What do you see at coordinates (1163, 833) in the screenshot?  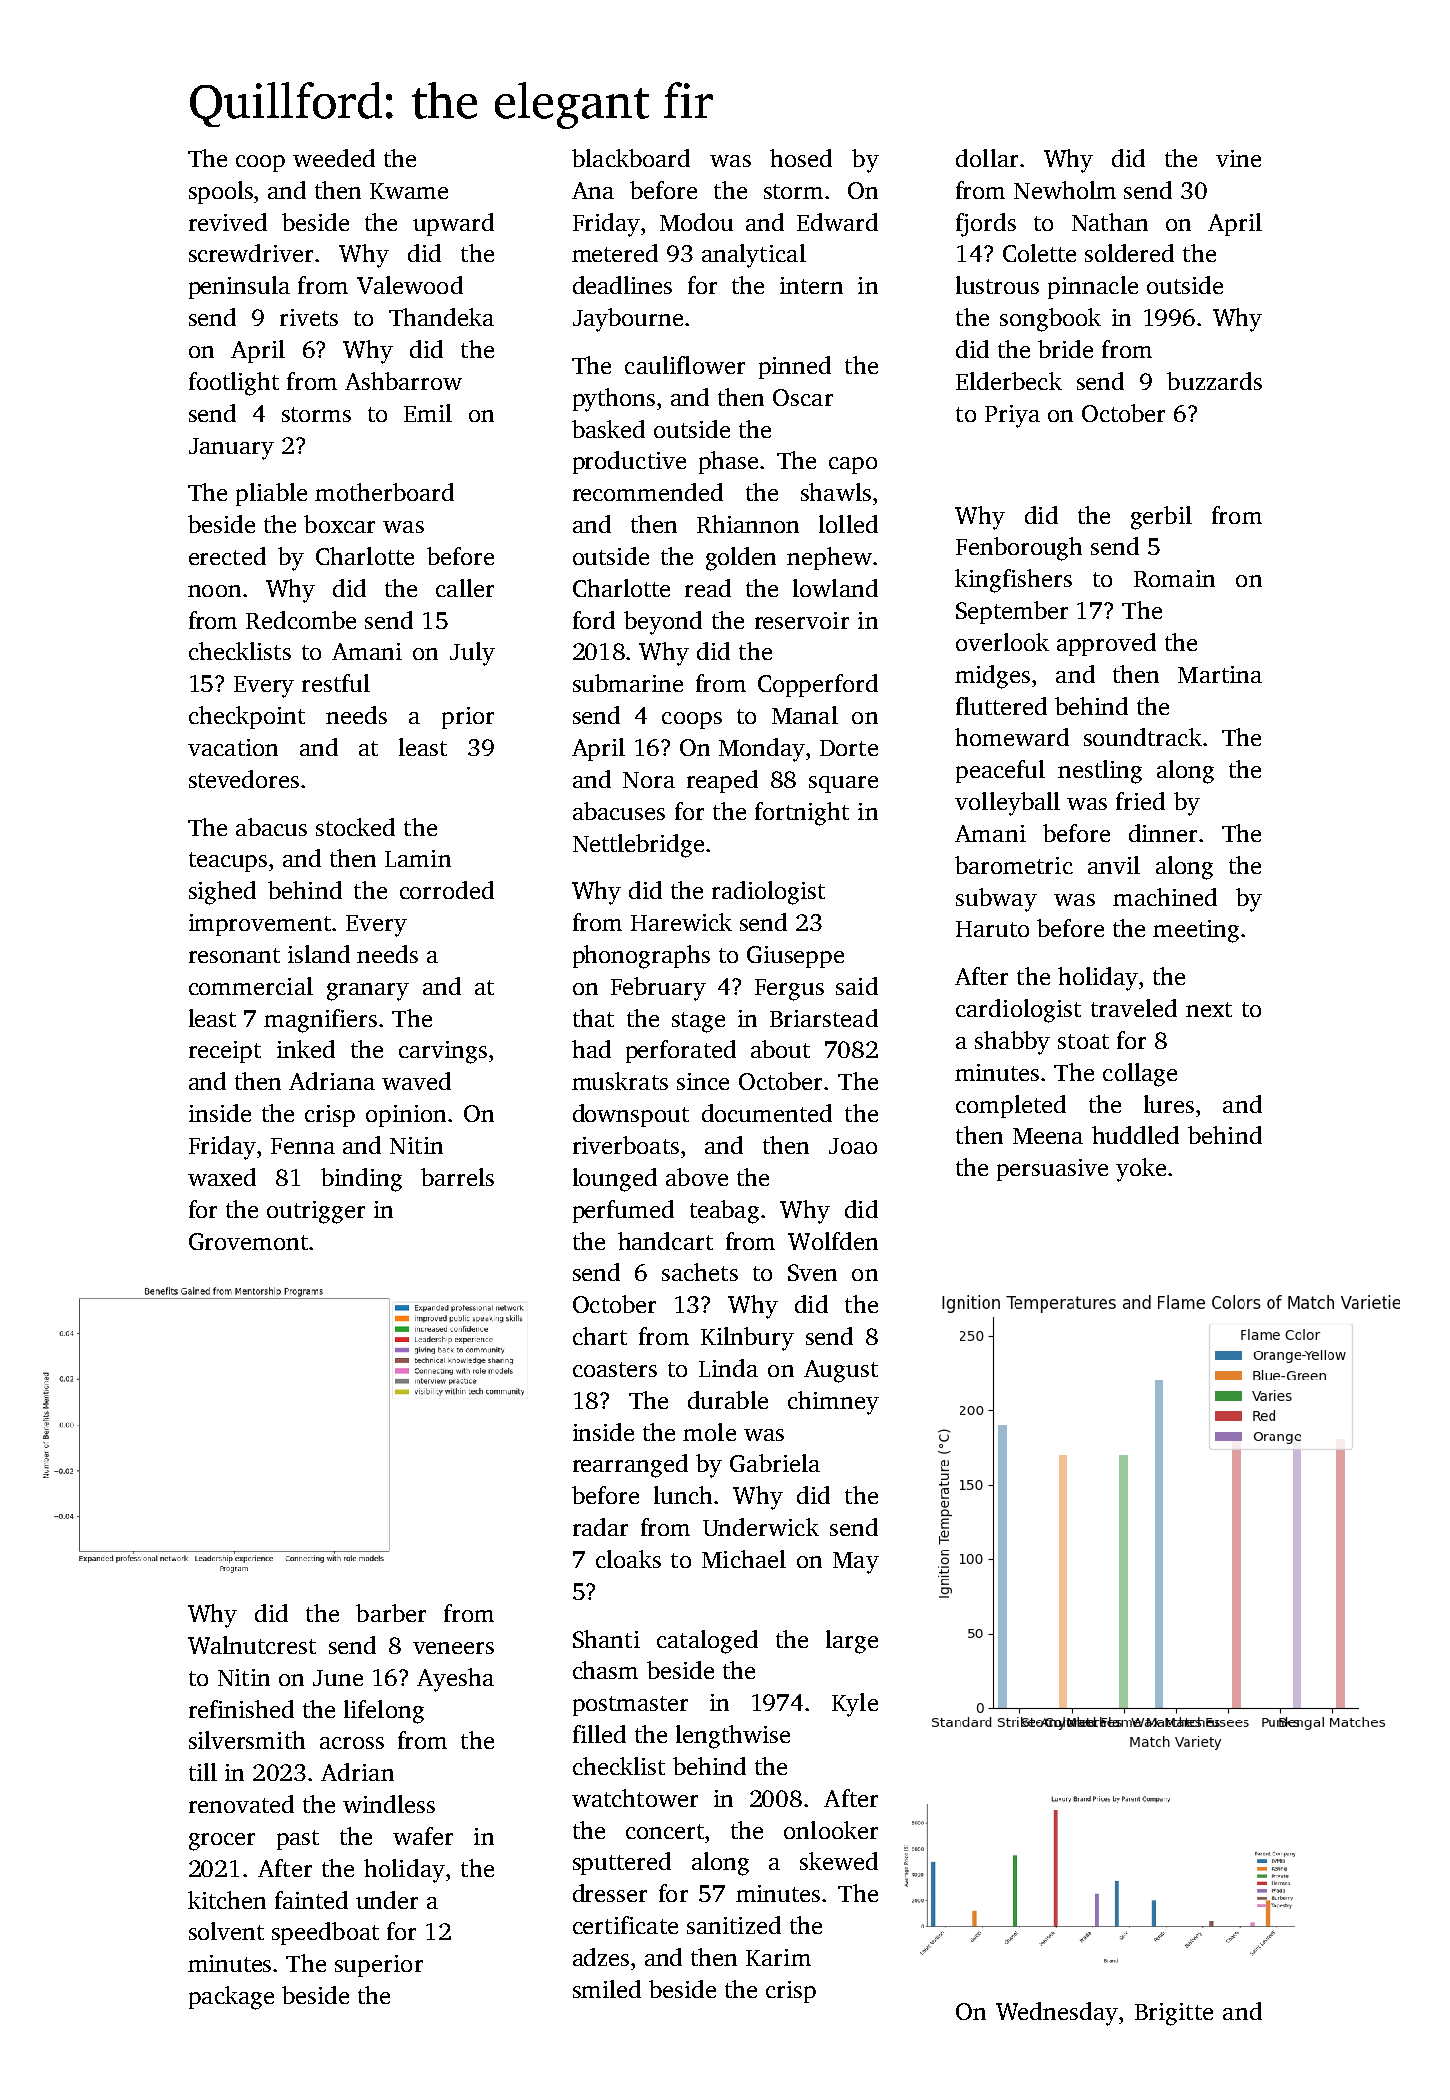 I see `dinner` at bounding box center [1163, 833].
